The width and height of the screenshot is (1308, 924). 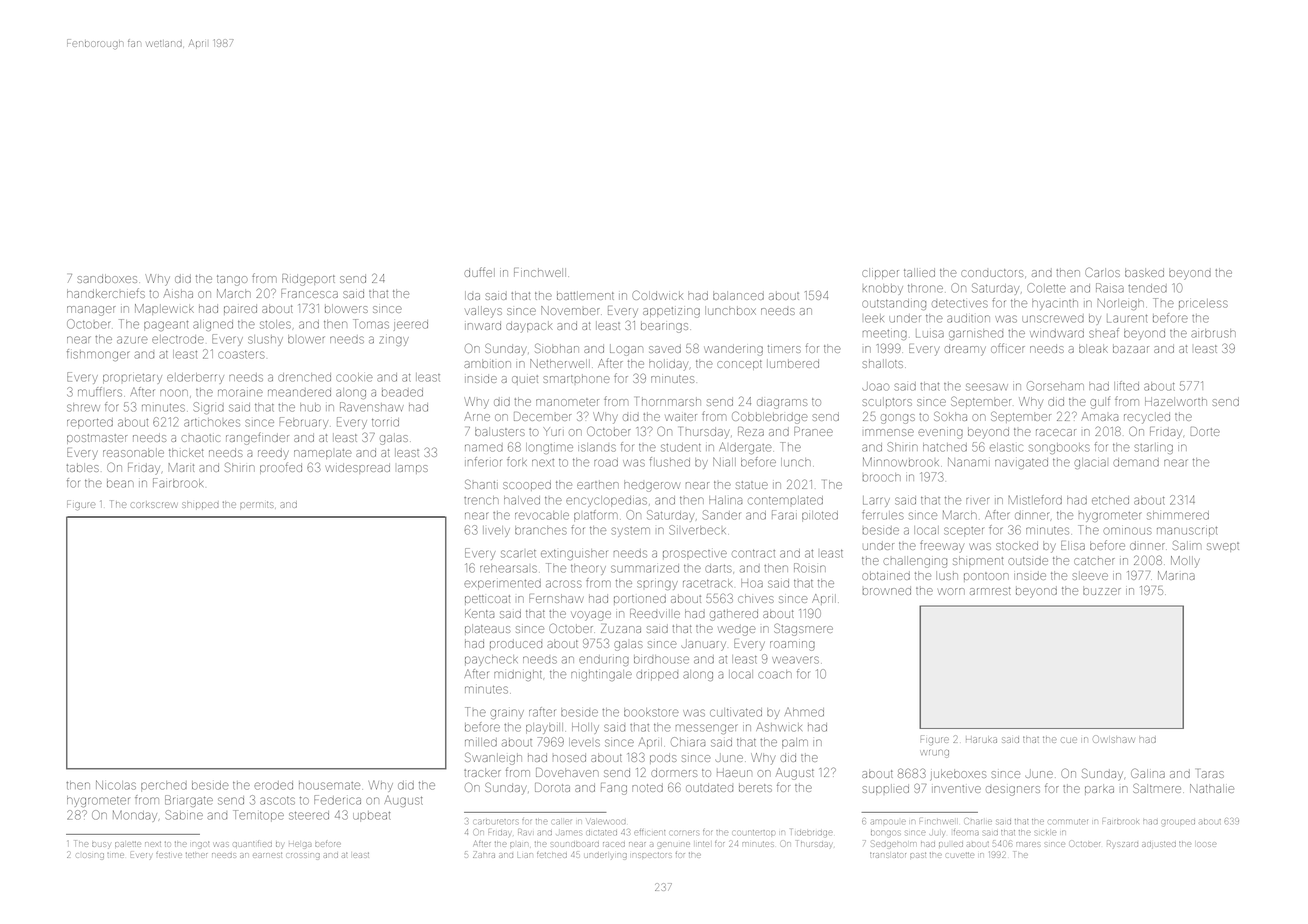 What do you see at coordinates (133, 452) in the screenshot?
I see `reasonable` at bounding box center [133, 452].
